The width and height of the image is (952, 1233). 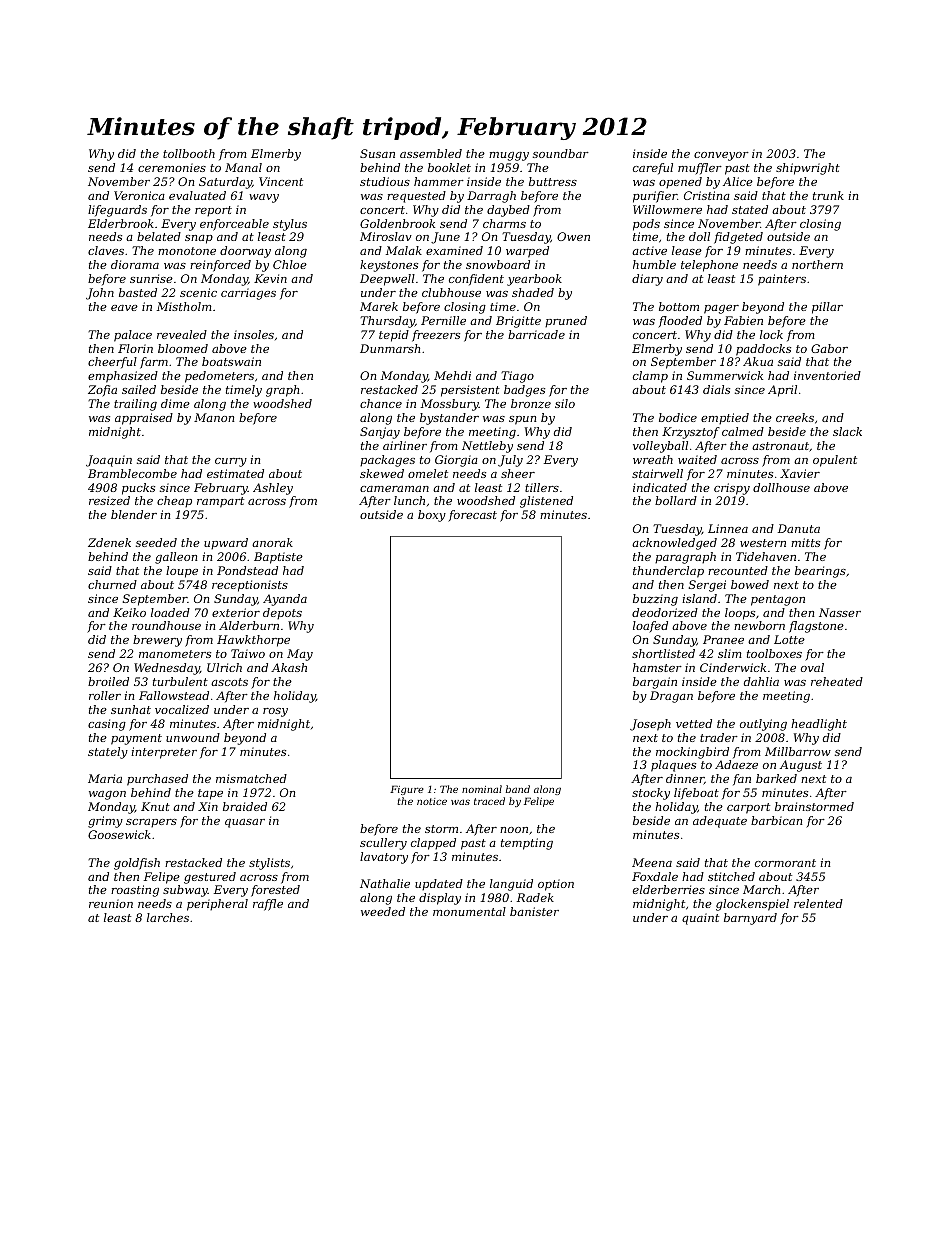 I want to click on boatswain, so click(x=231, y=361).
